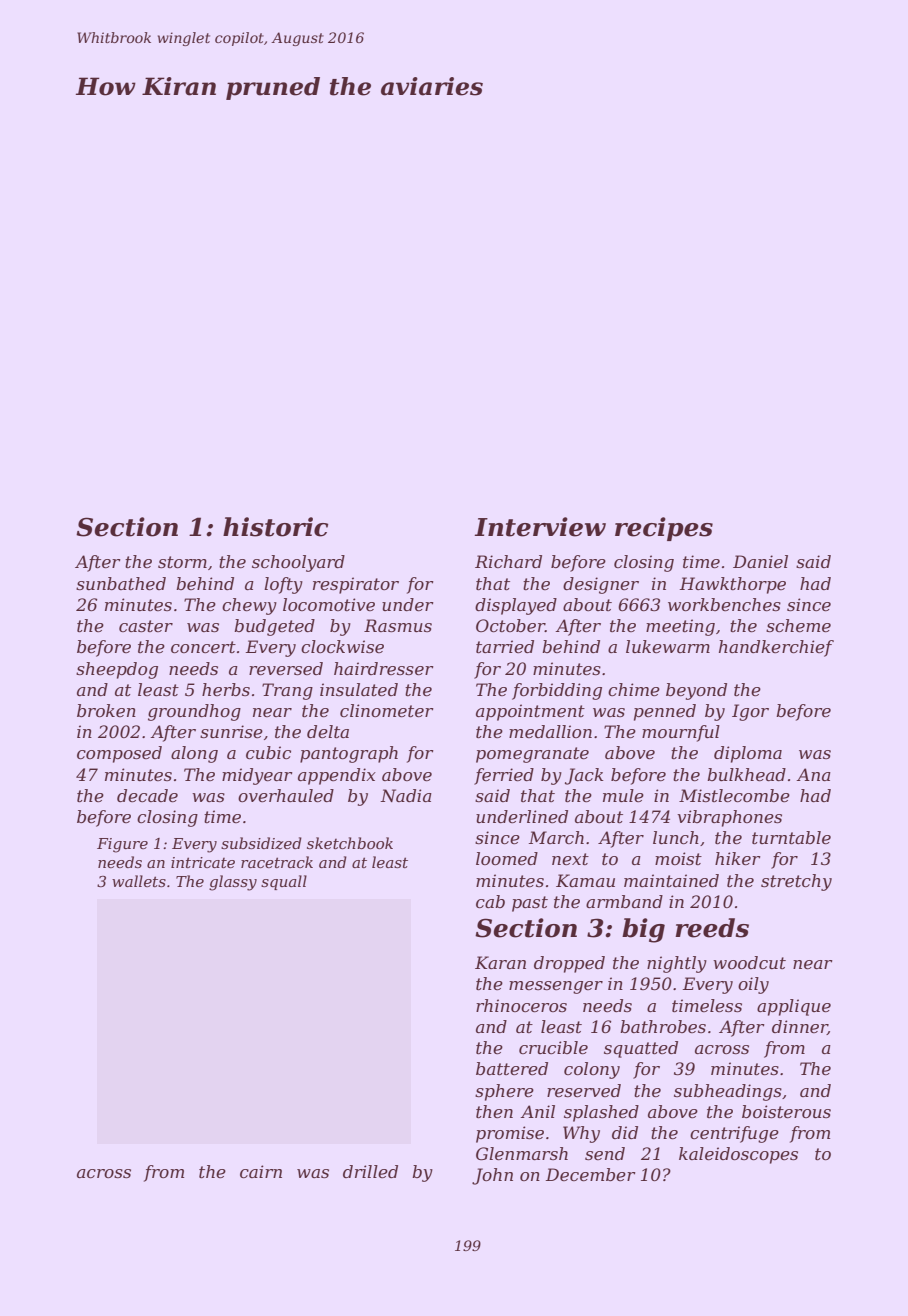  I want to click on stretchy, so click(796, 882).
